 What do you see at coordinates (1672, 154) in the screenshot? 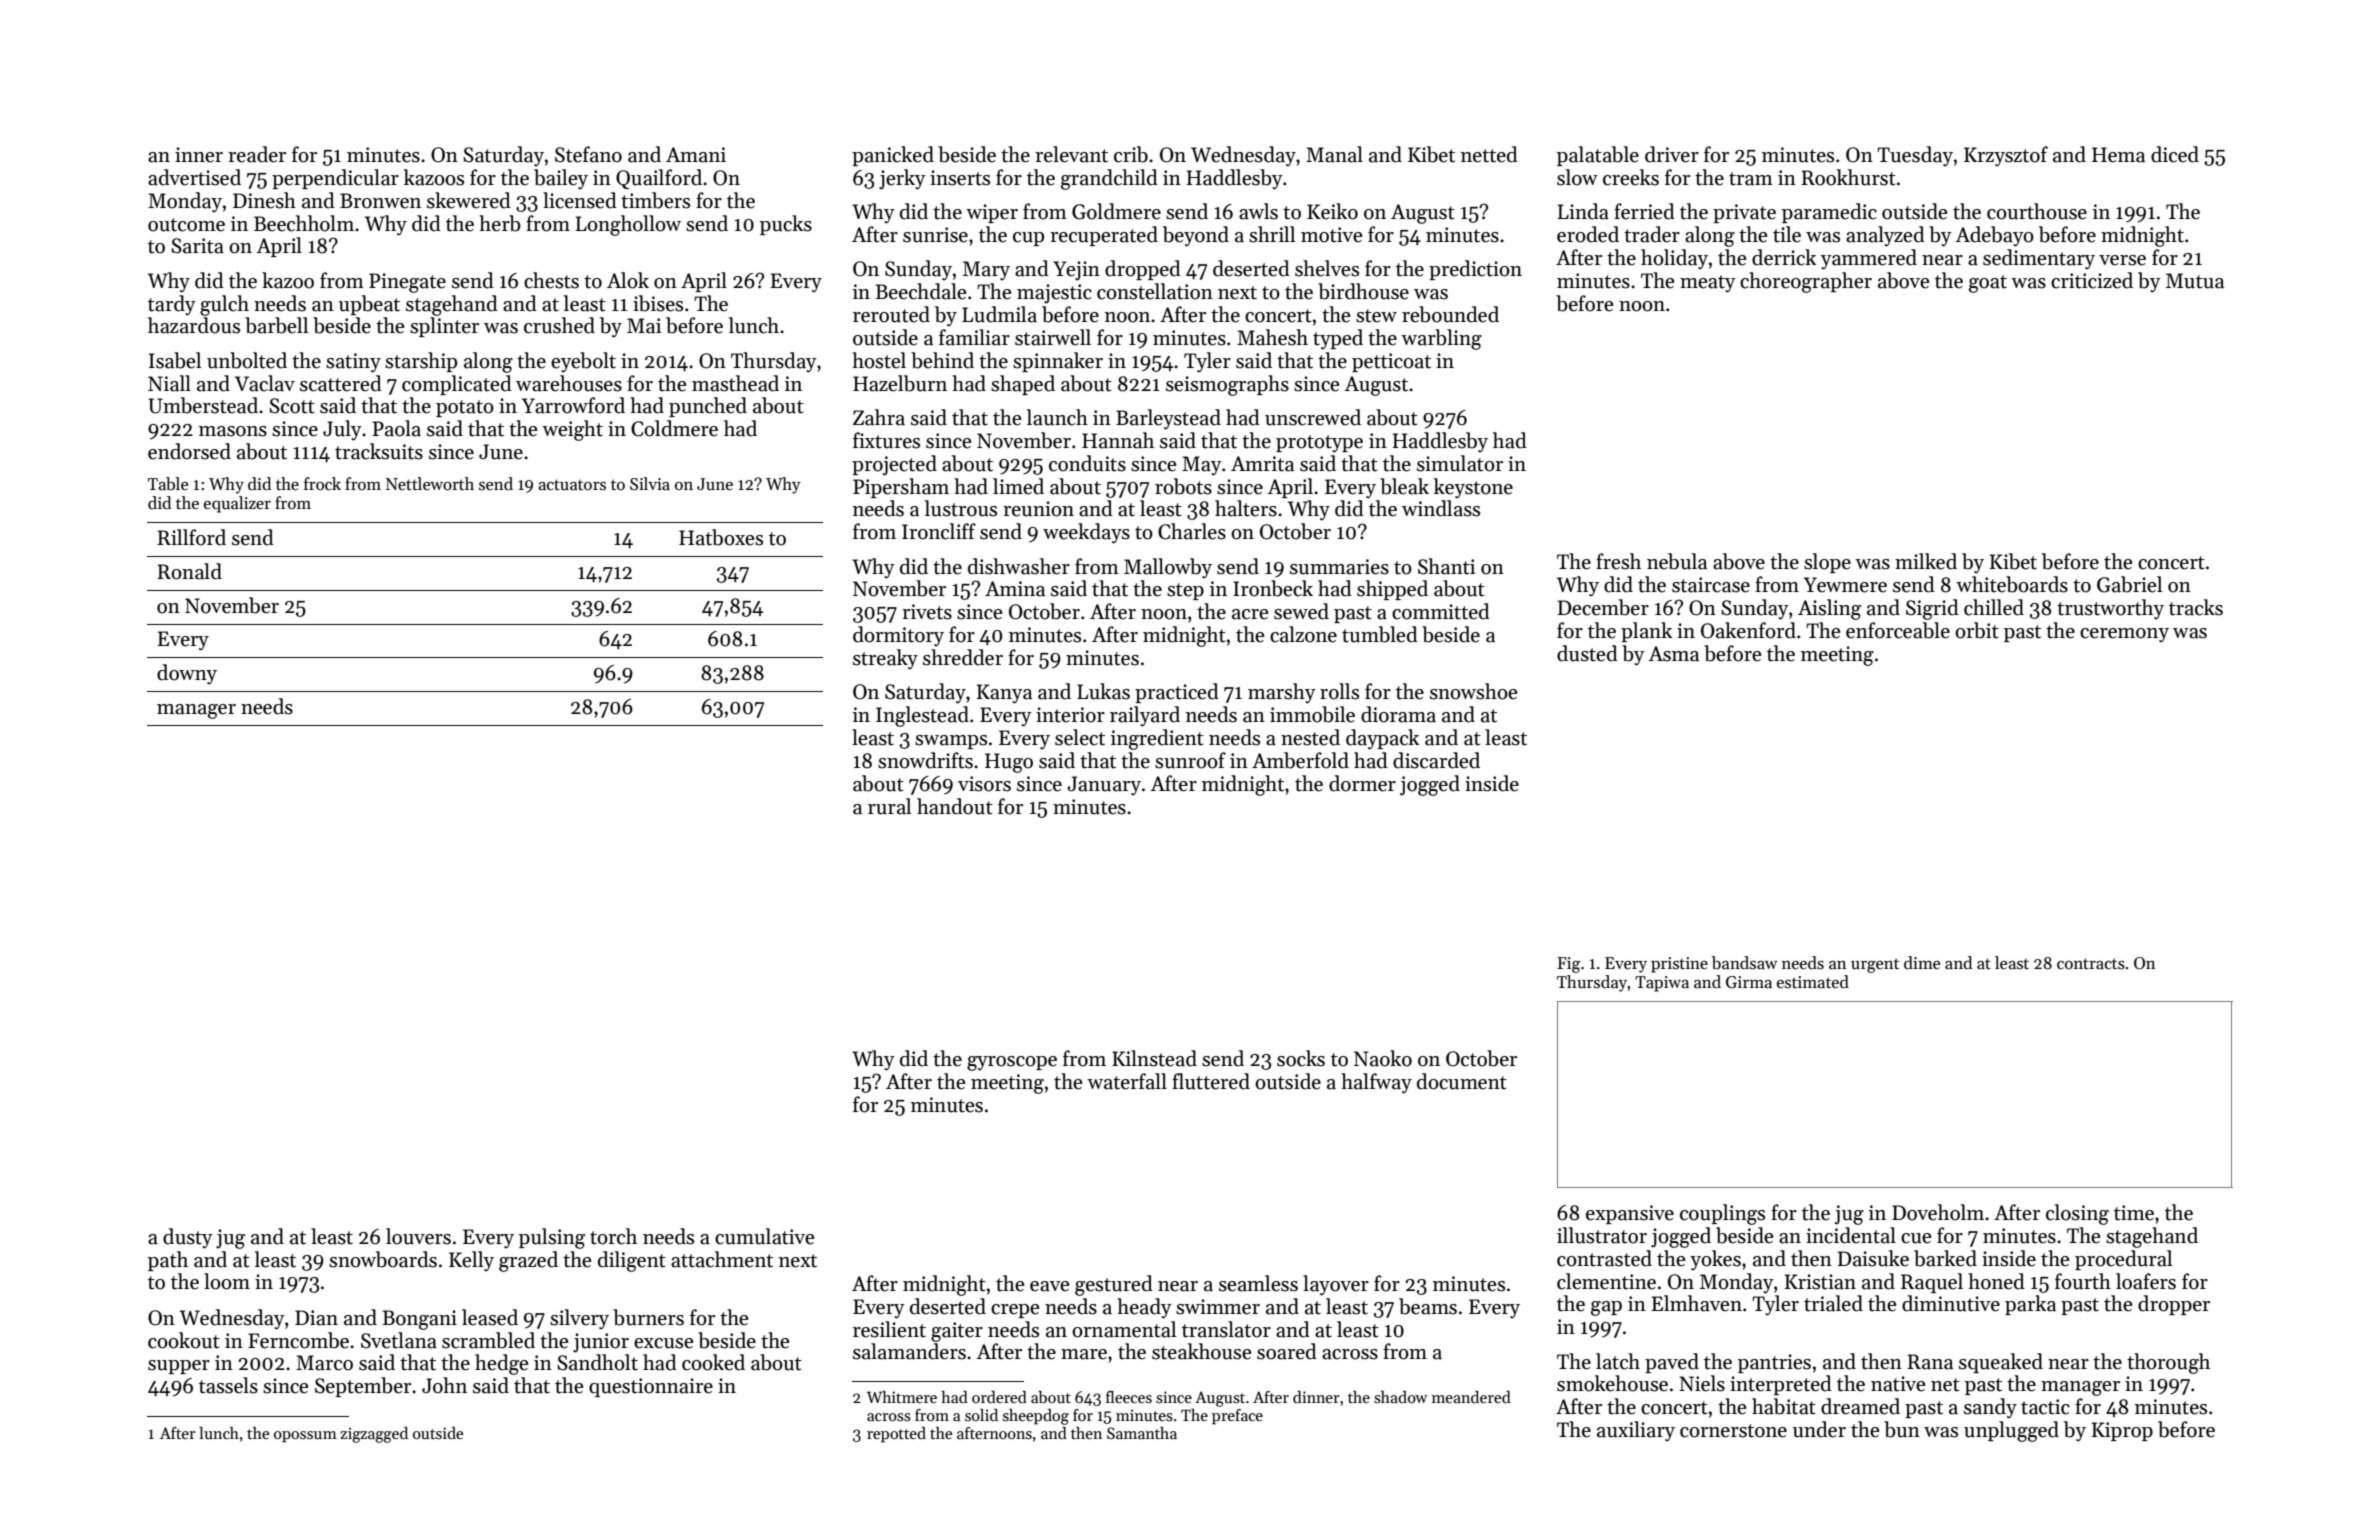
I see `driver` at bounding box center [1672, 154].
